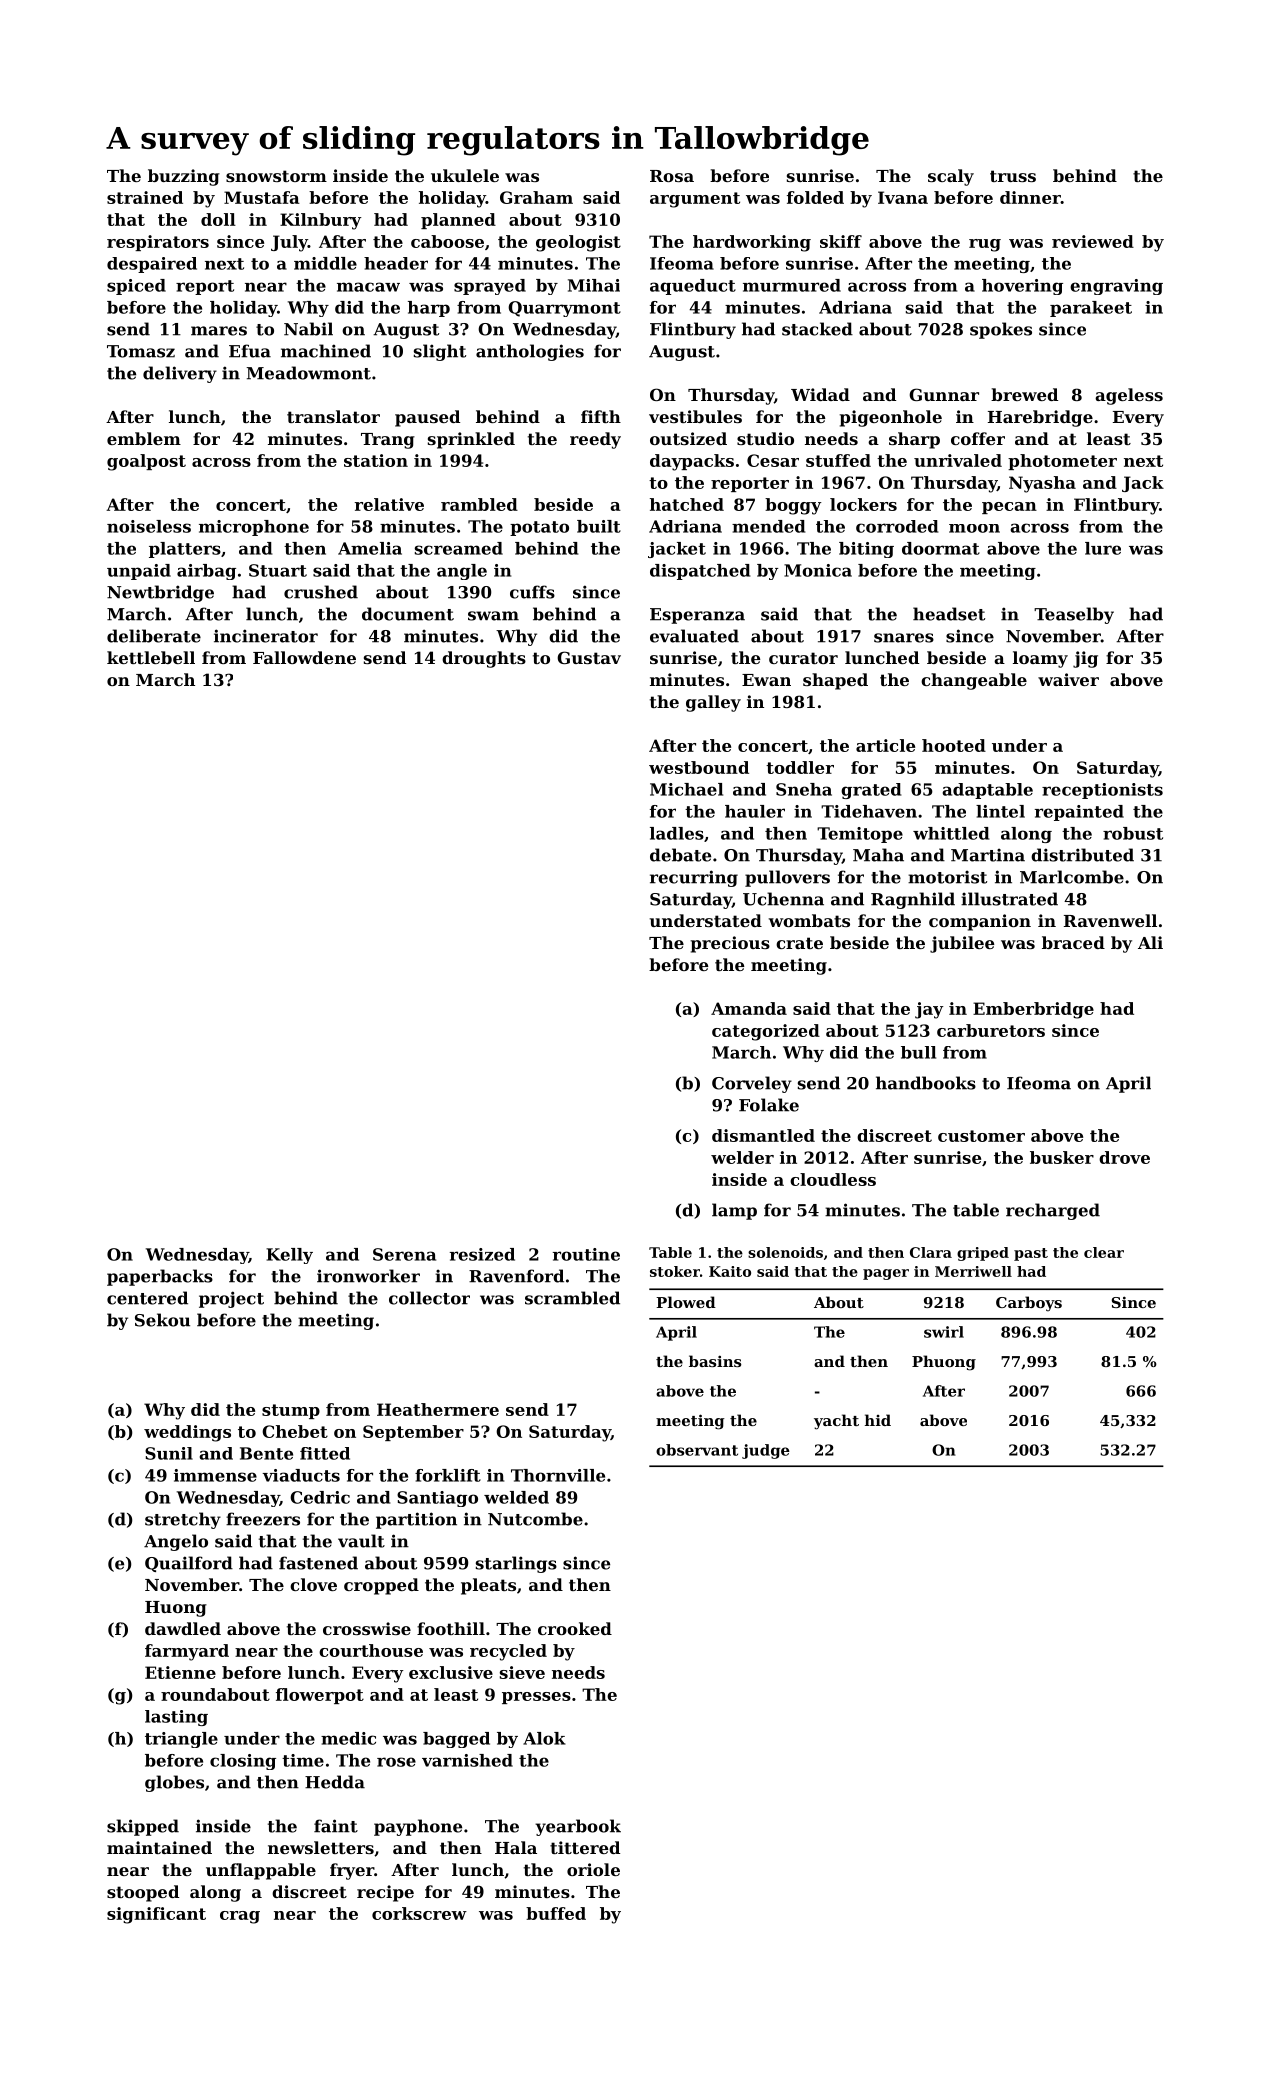 This screenshot has height=2092, width=1270. I want to click on evaluated, so click(694, 636).
